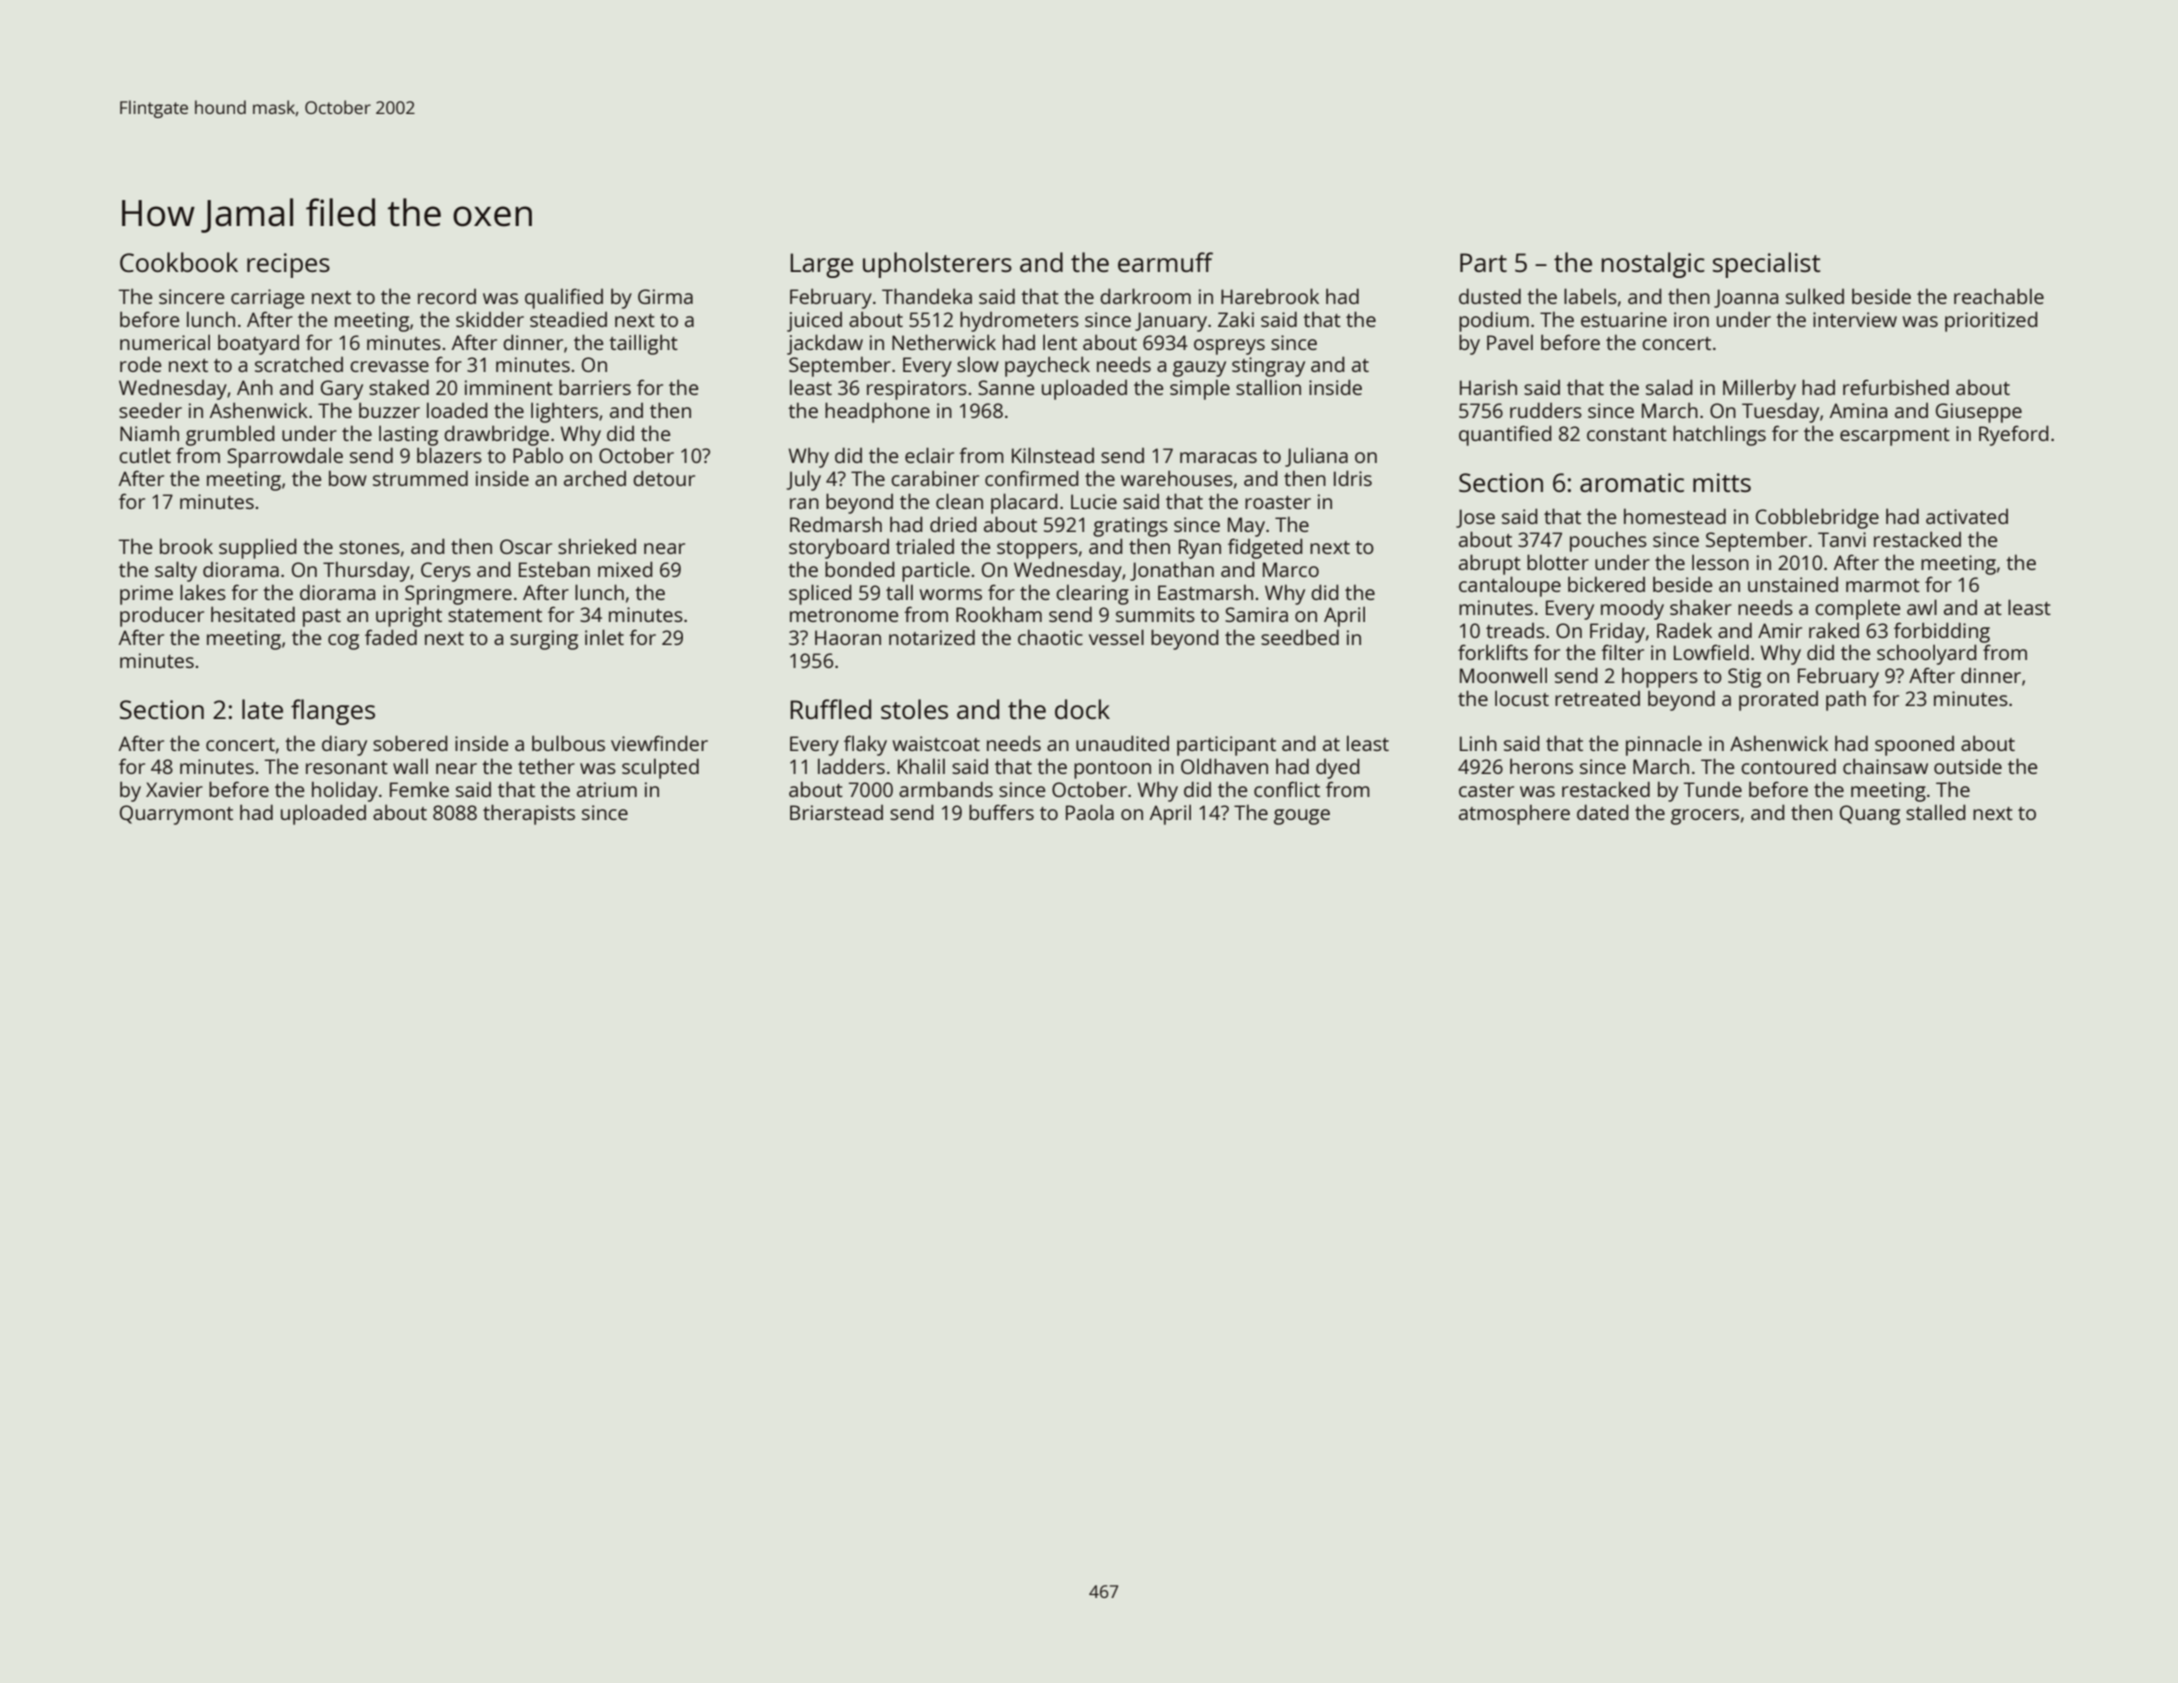 The width and height of the screenshot is (2178, 1683). I want to click on recipes, so click(288, 265).
